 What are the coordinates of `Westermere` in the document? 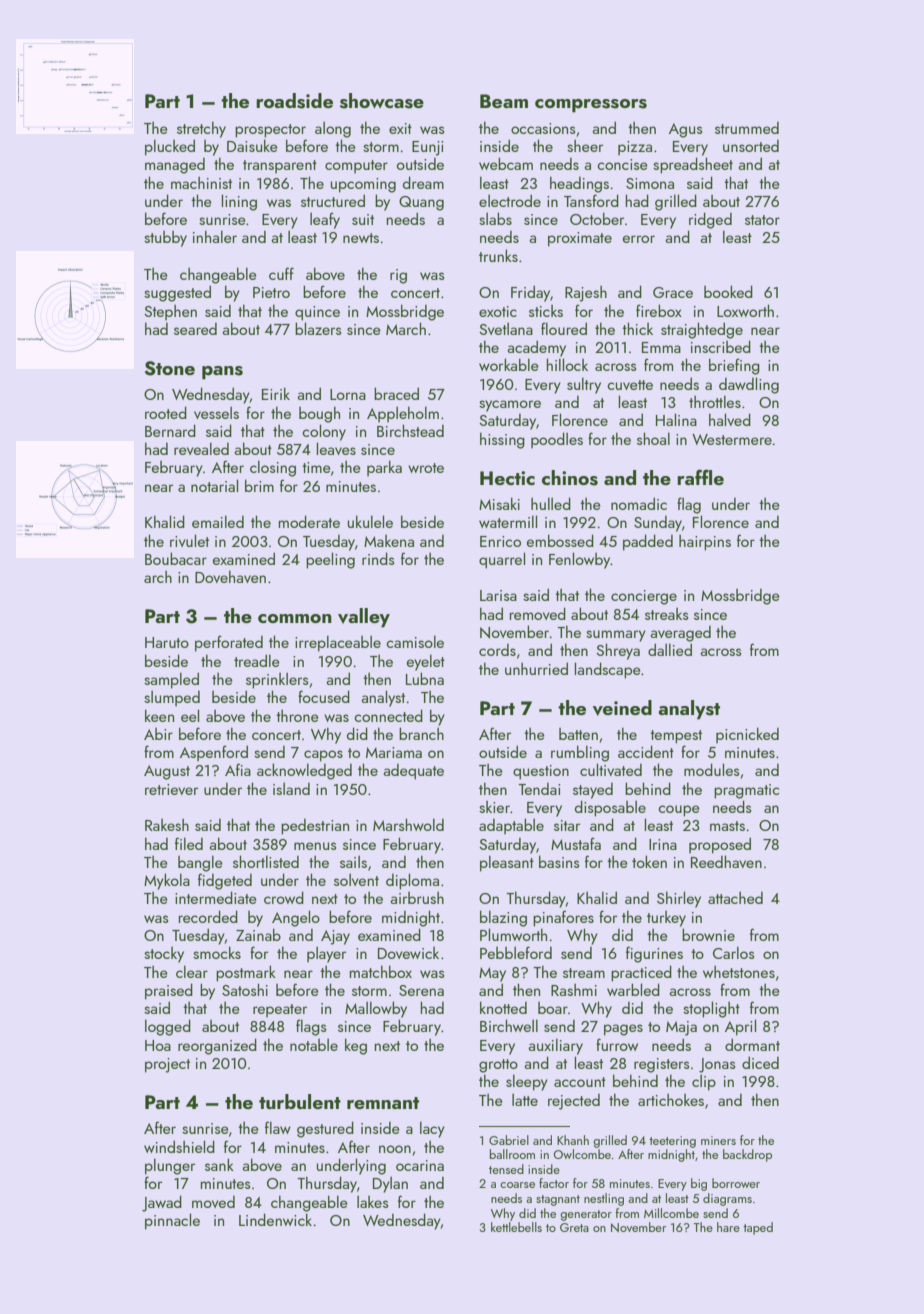 It's located at (732, 439).
